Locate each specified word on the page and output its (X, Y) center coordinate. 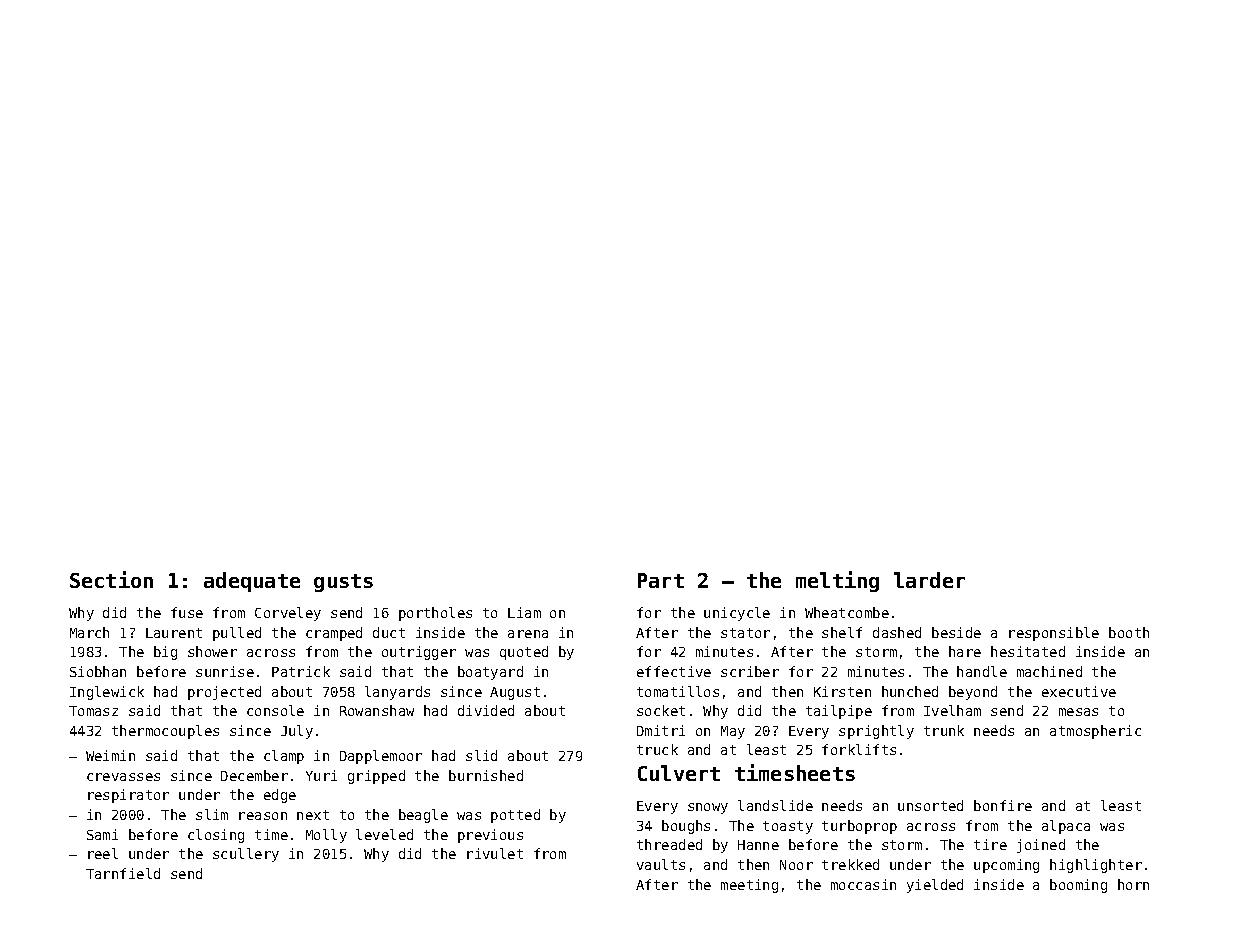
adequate (252, 582)
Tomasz (93, 711)
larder (929, 580)
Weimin (110, 755)
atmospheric (1095, 732)
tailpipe (839, 712)
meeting (749, 886)
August (515, 693)
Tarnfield (123, 873)
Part (661, 580)
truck (657, 749)
